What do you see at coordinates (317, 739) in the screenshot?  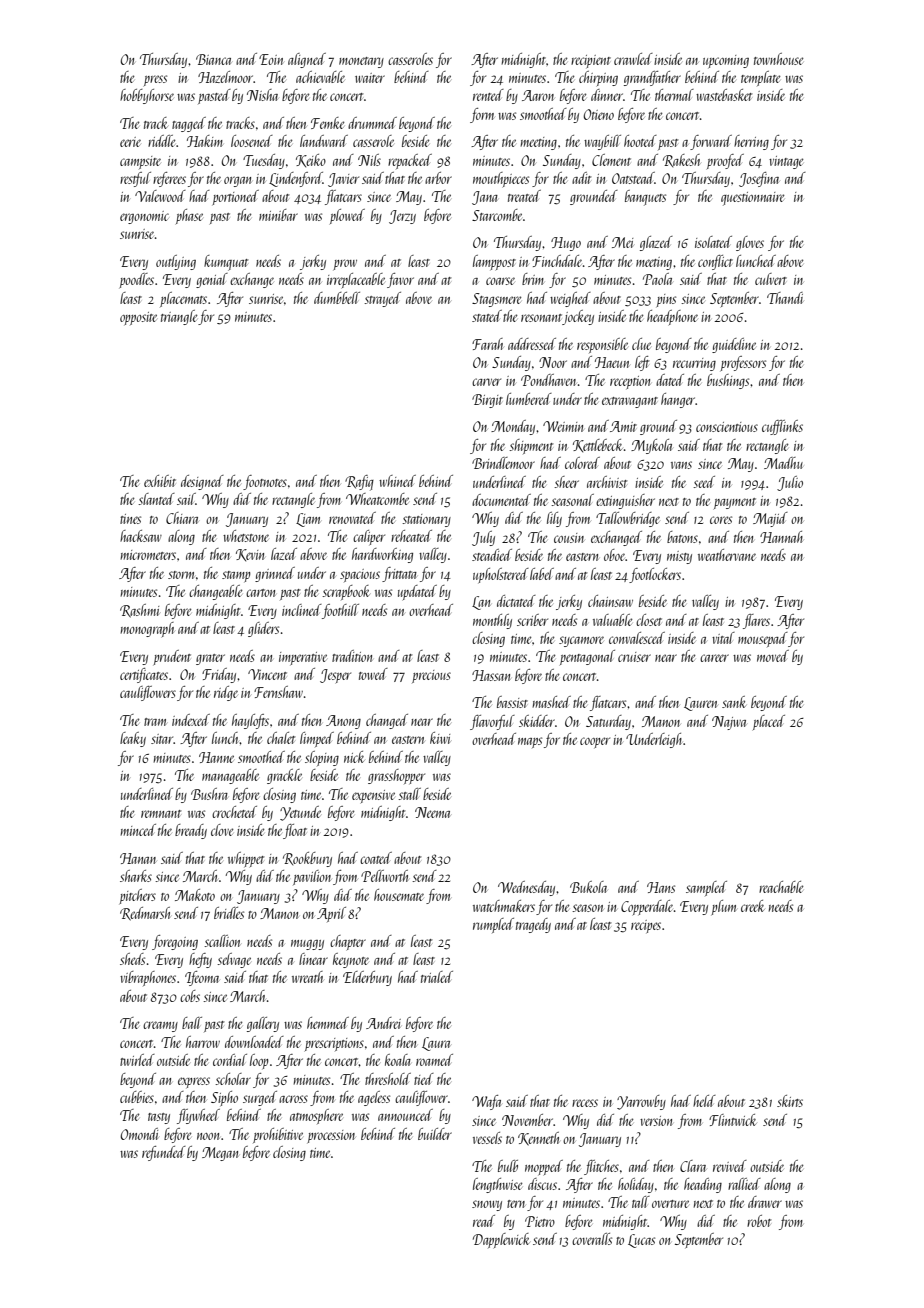 I see `limped` at bounding box center [317, 739].
